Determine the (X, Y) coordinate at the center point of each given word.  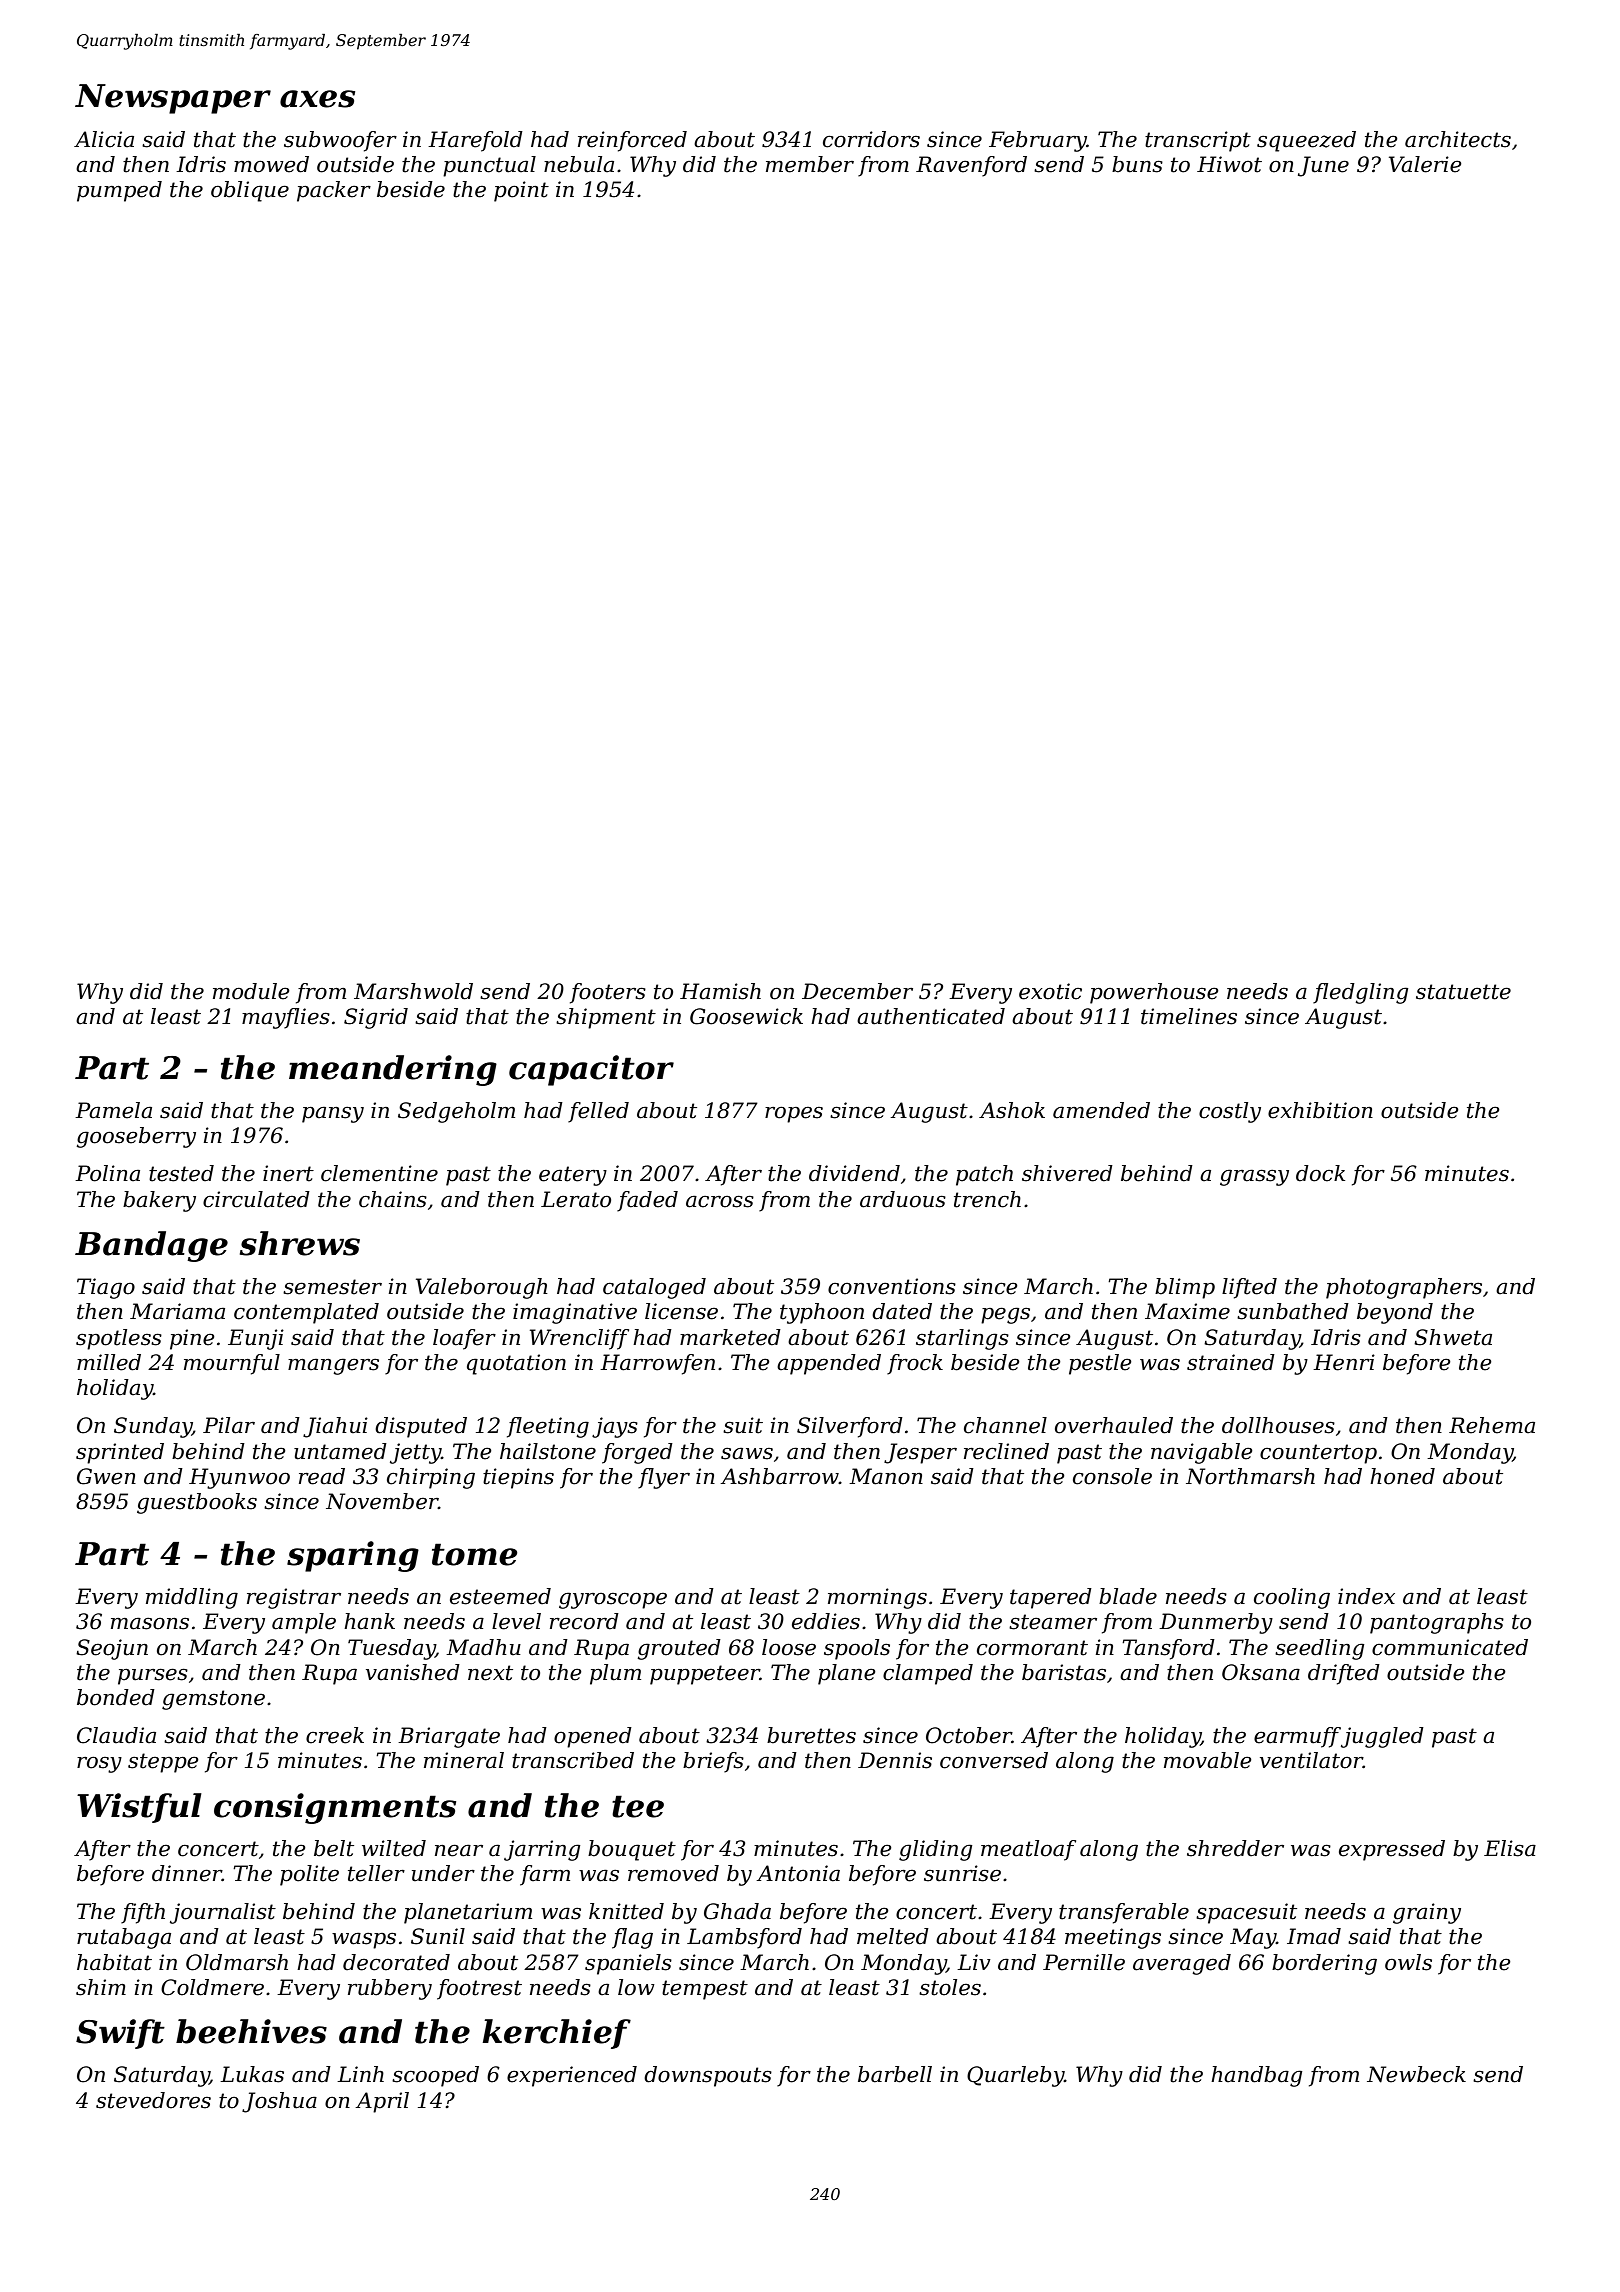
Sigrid (376, 1018)
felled (598, 1112)
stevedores (153, 2100)
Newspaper (173, 99)
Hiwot (1229, 164)
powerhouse (1154, 993)
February (1038, 141)
